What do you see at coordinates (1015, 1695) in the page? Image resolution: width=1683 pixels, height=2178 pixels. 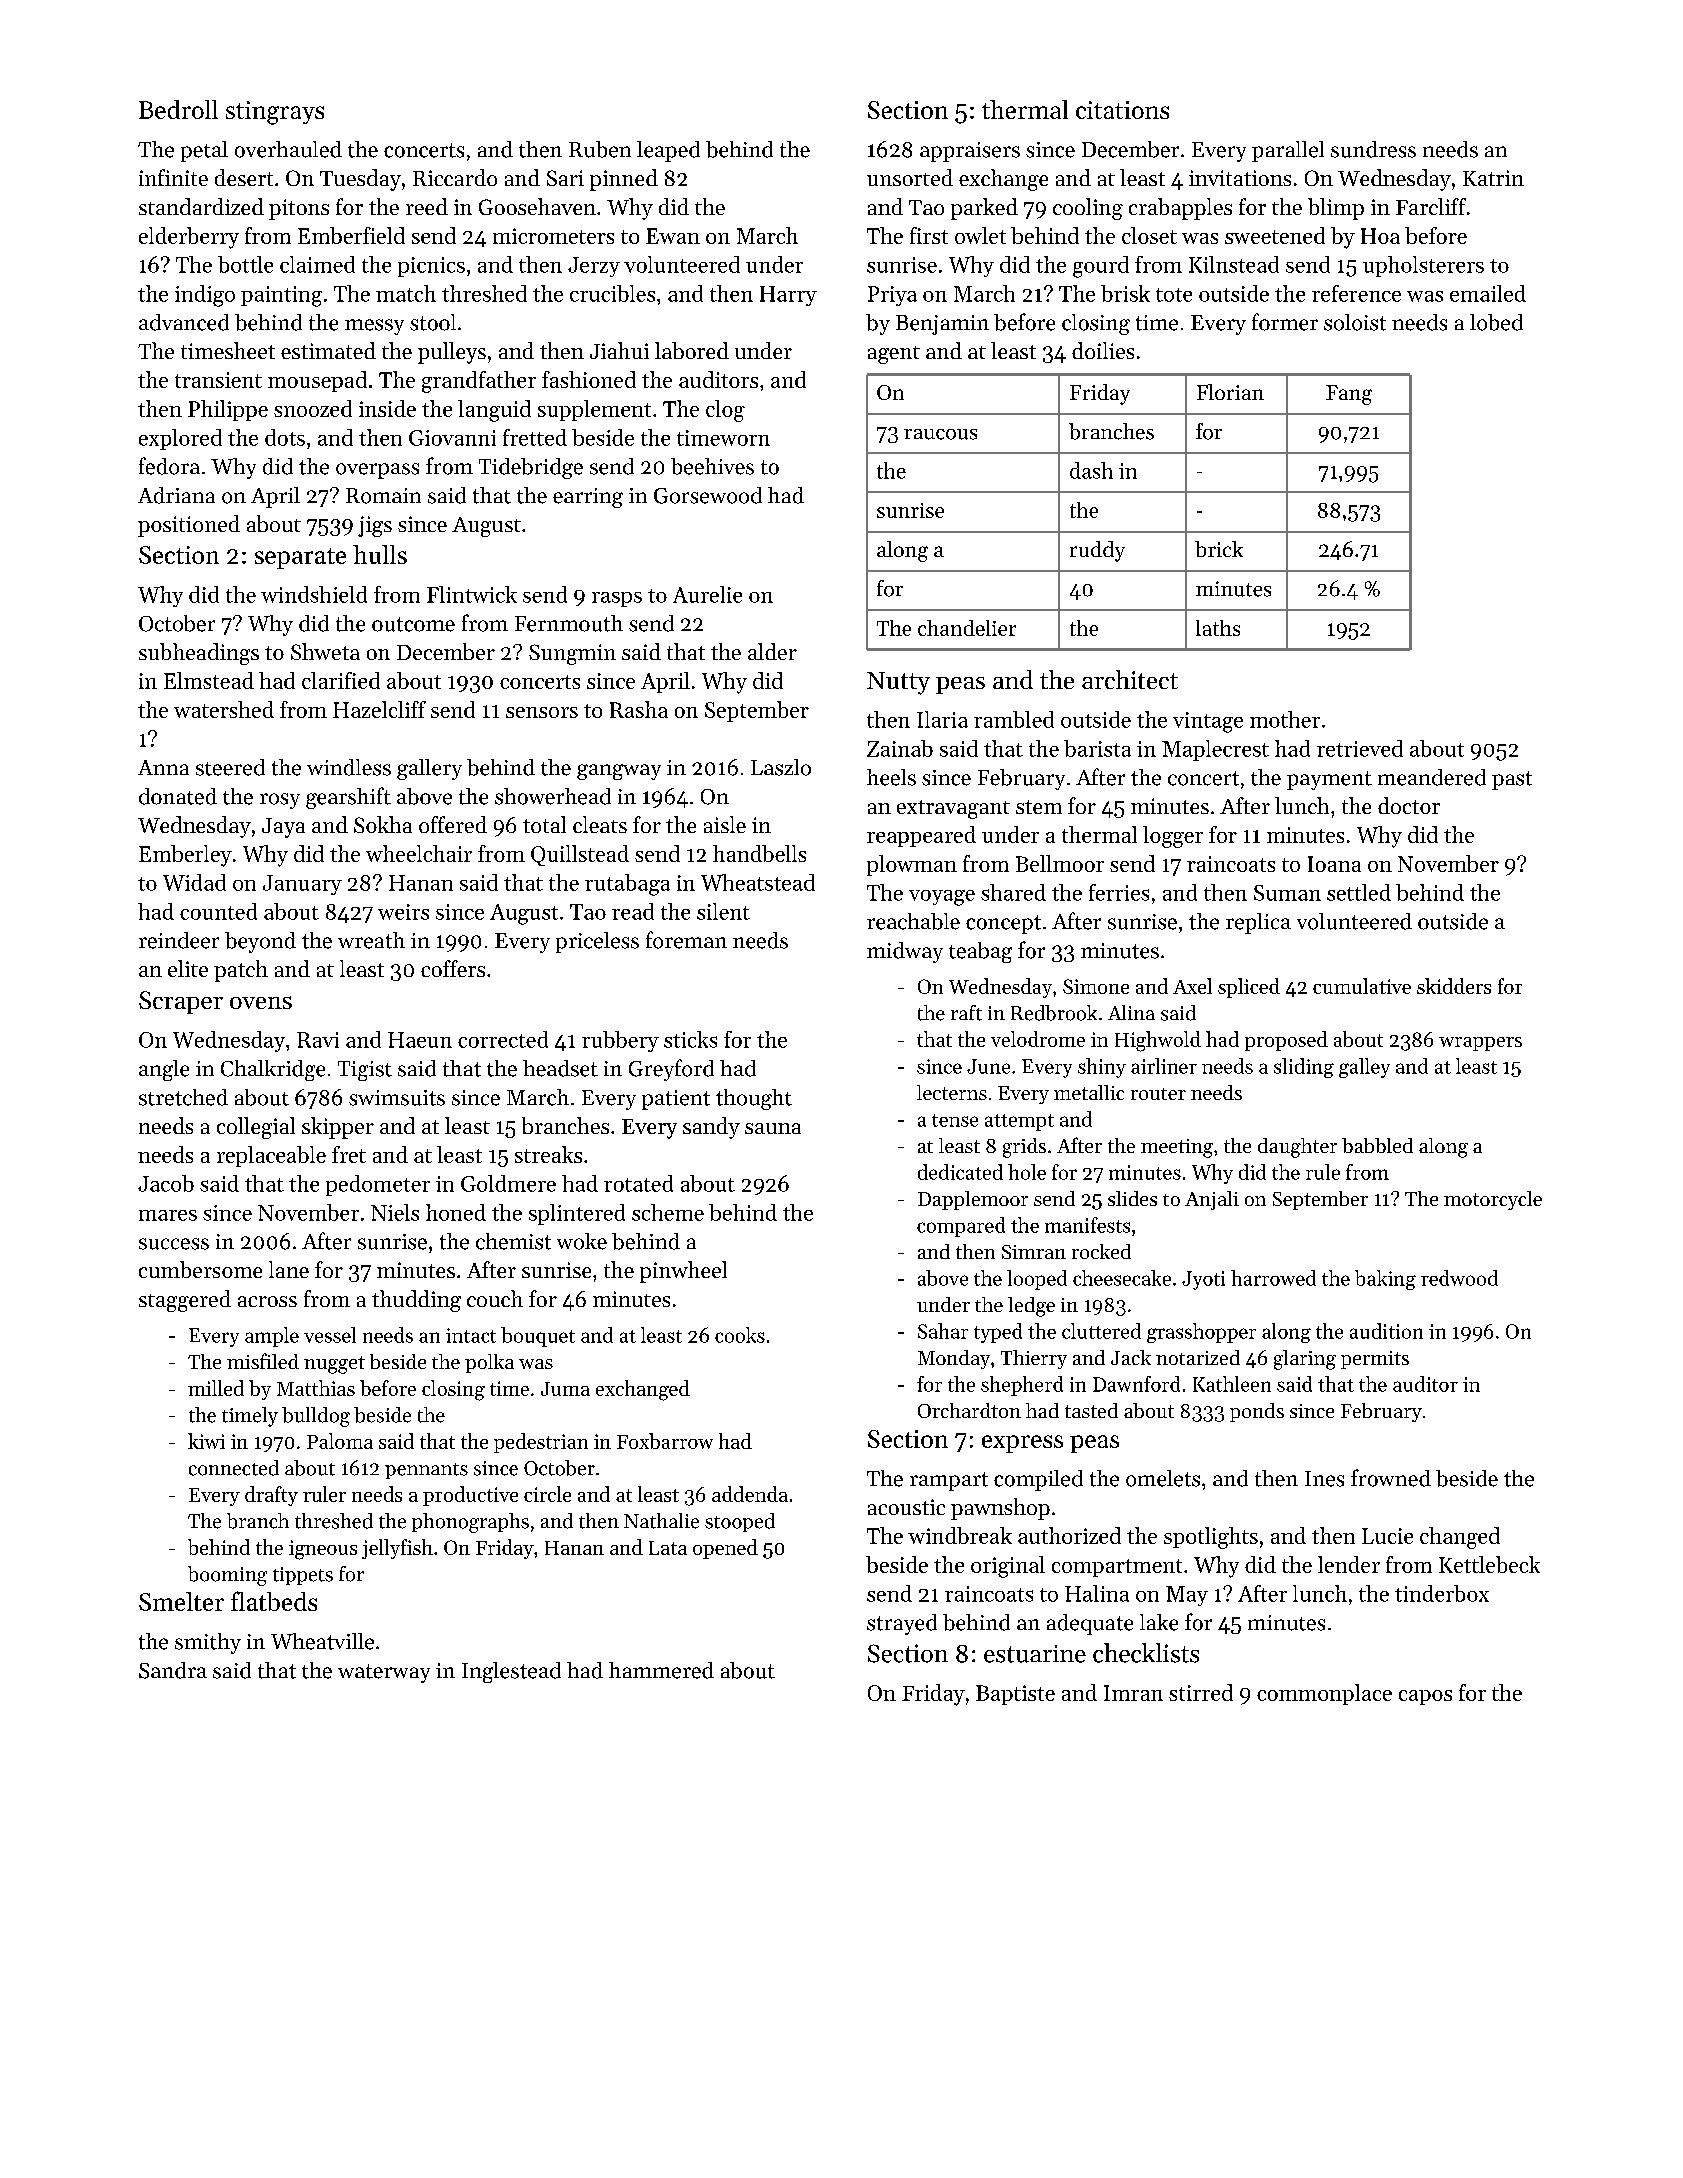 I see `Baptiste` at bounding box center [1015, 1695].
